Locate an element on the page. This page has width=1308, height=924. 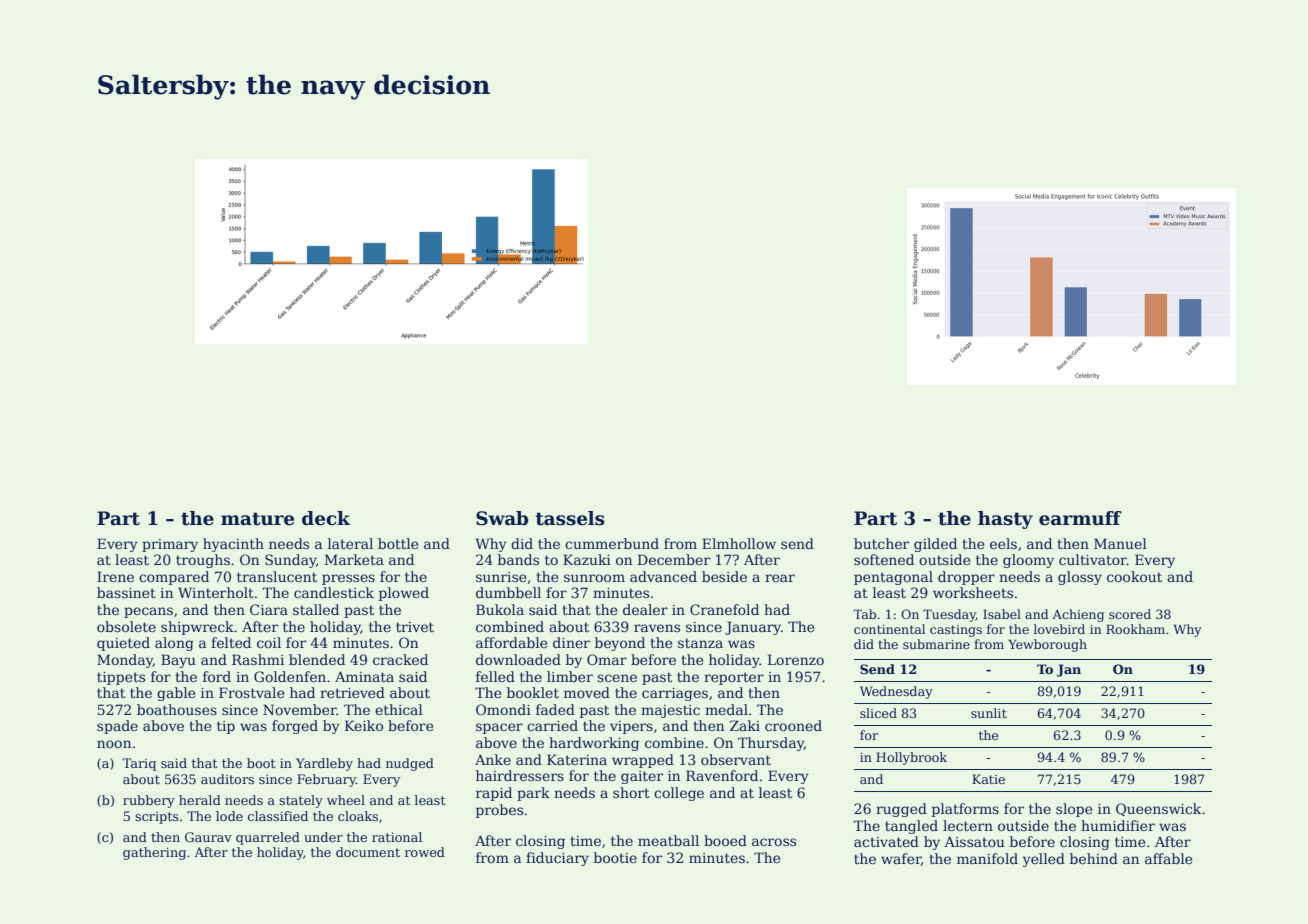
Keiko is located at coordinates (364, 725).
